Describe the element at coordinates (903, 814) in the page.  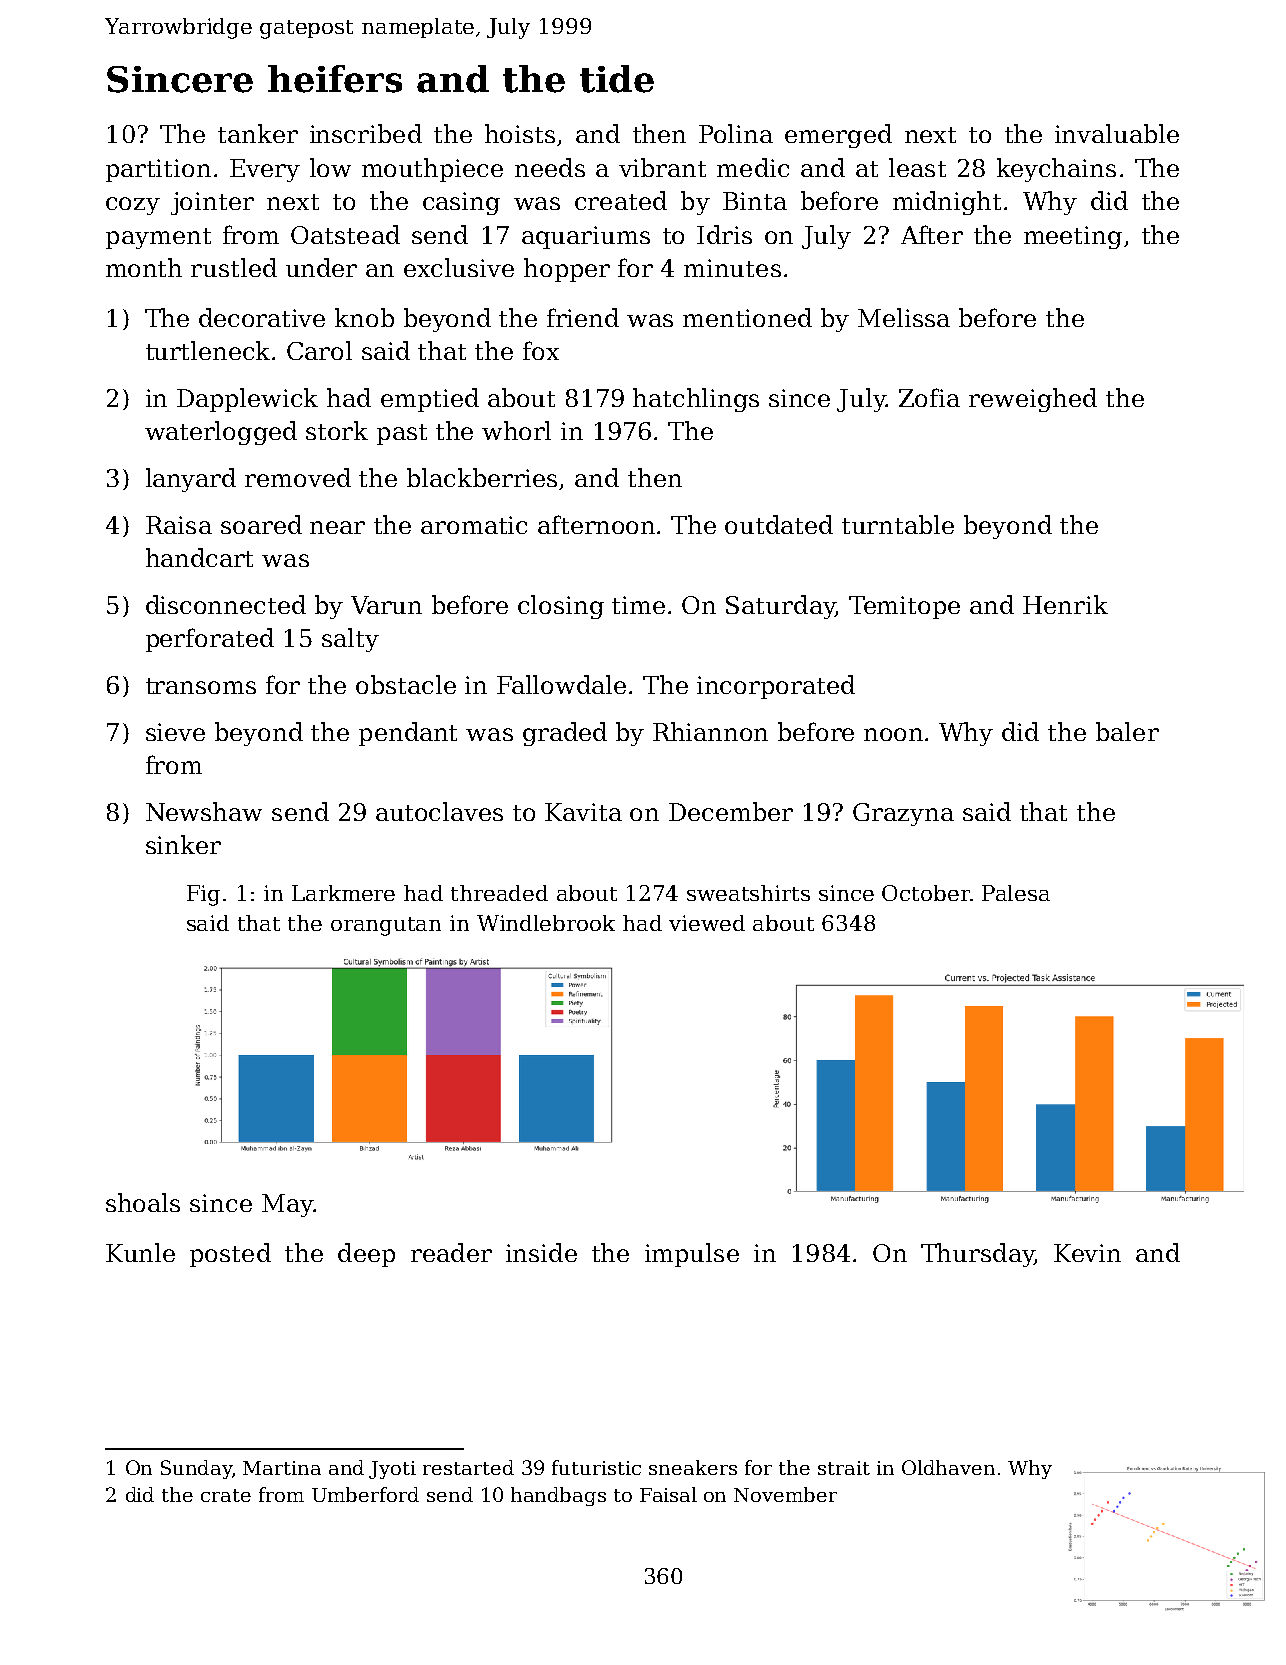
I see `Grazyna` at that location.
